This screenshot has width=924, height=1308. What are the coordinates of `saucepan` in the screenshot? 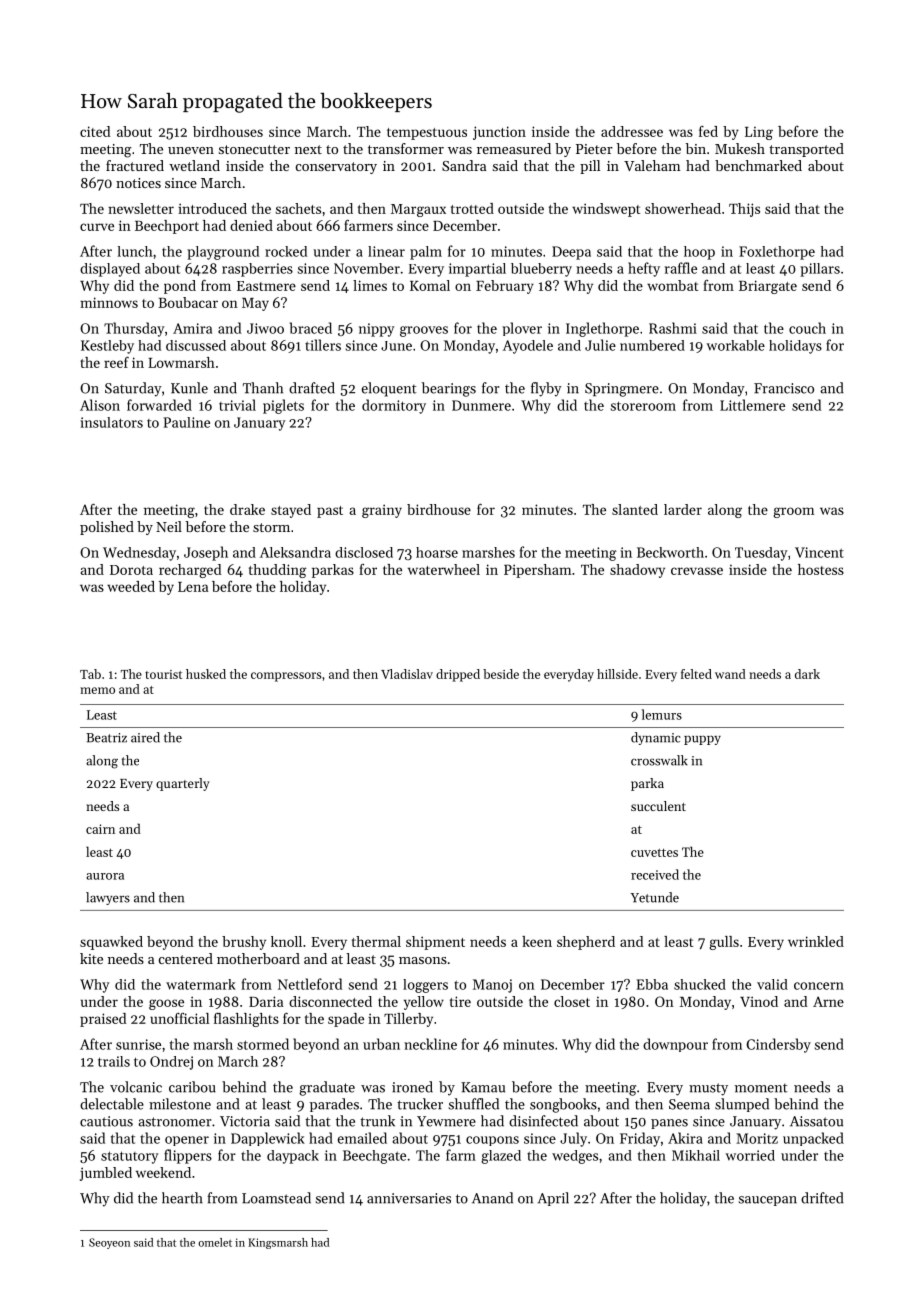 It's located at (768, 1201).
